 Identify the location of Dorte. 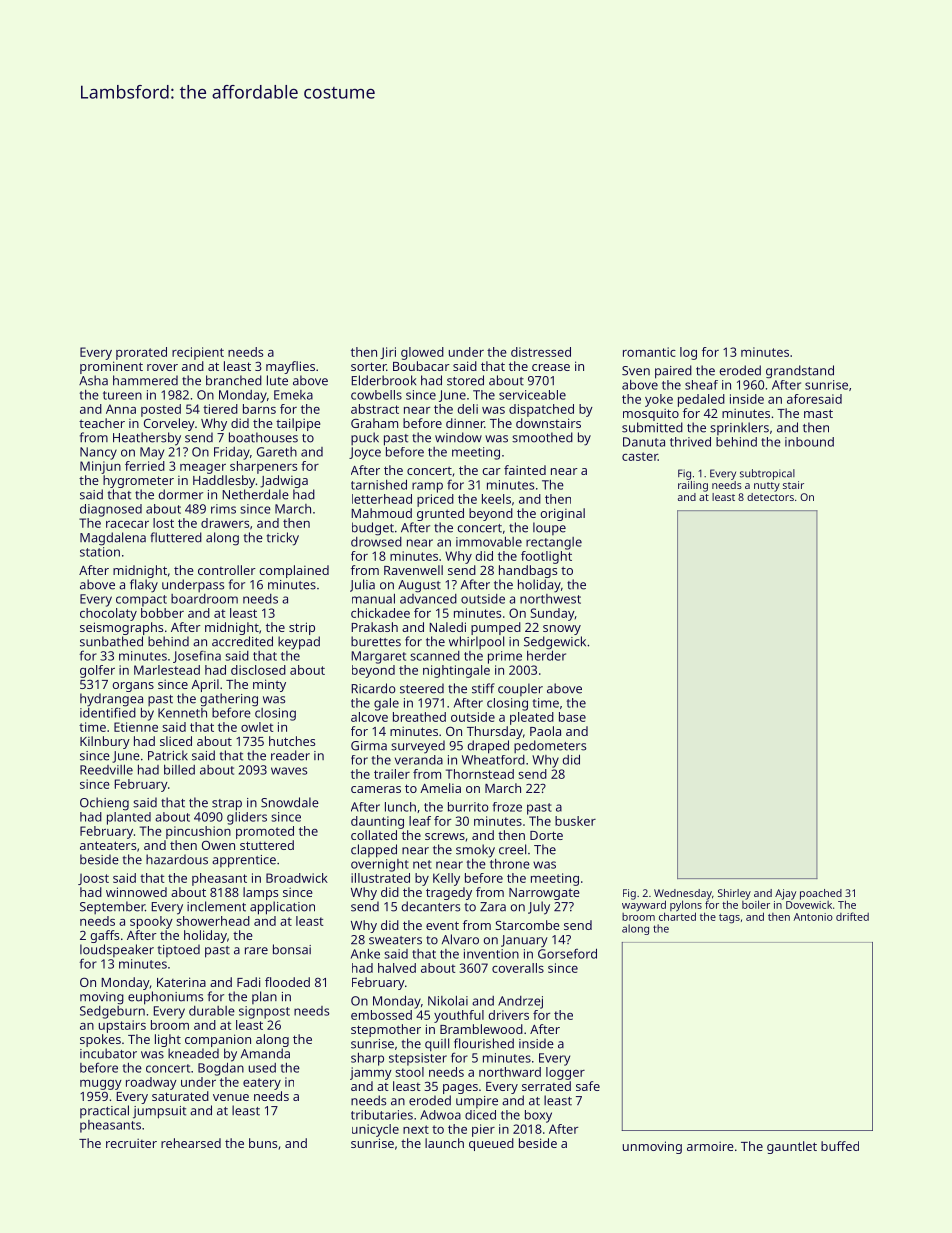
(546, 835).
